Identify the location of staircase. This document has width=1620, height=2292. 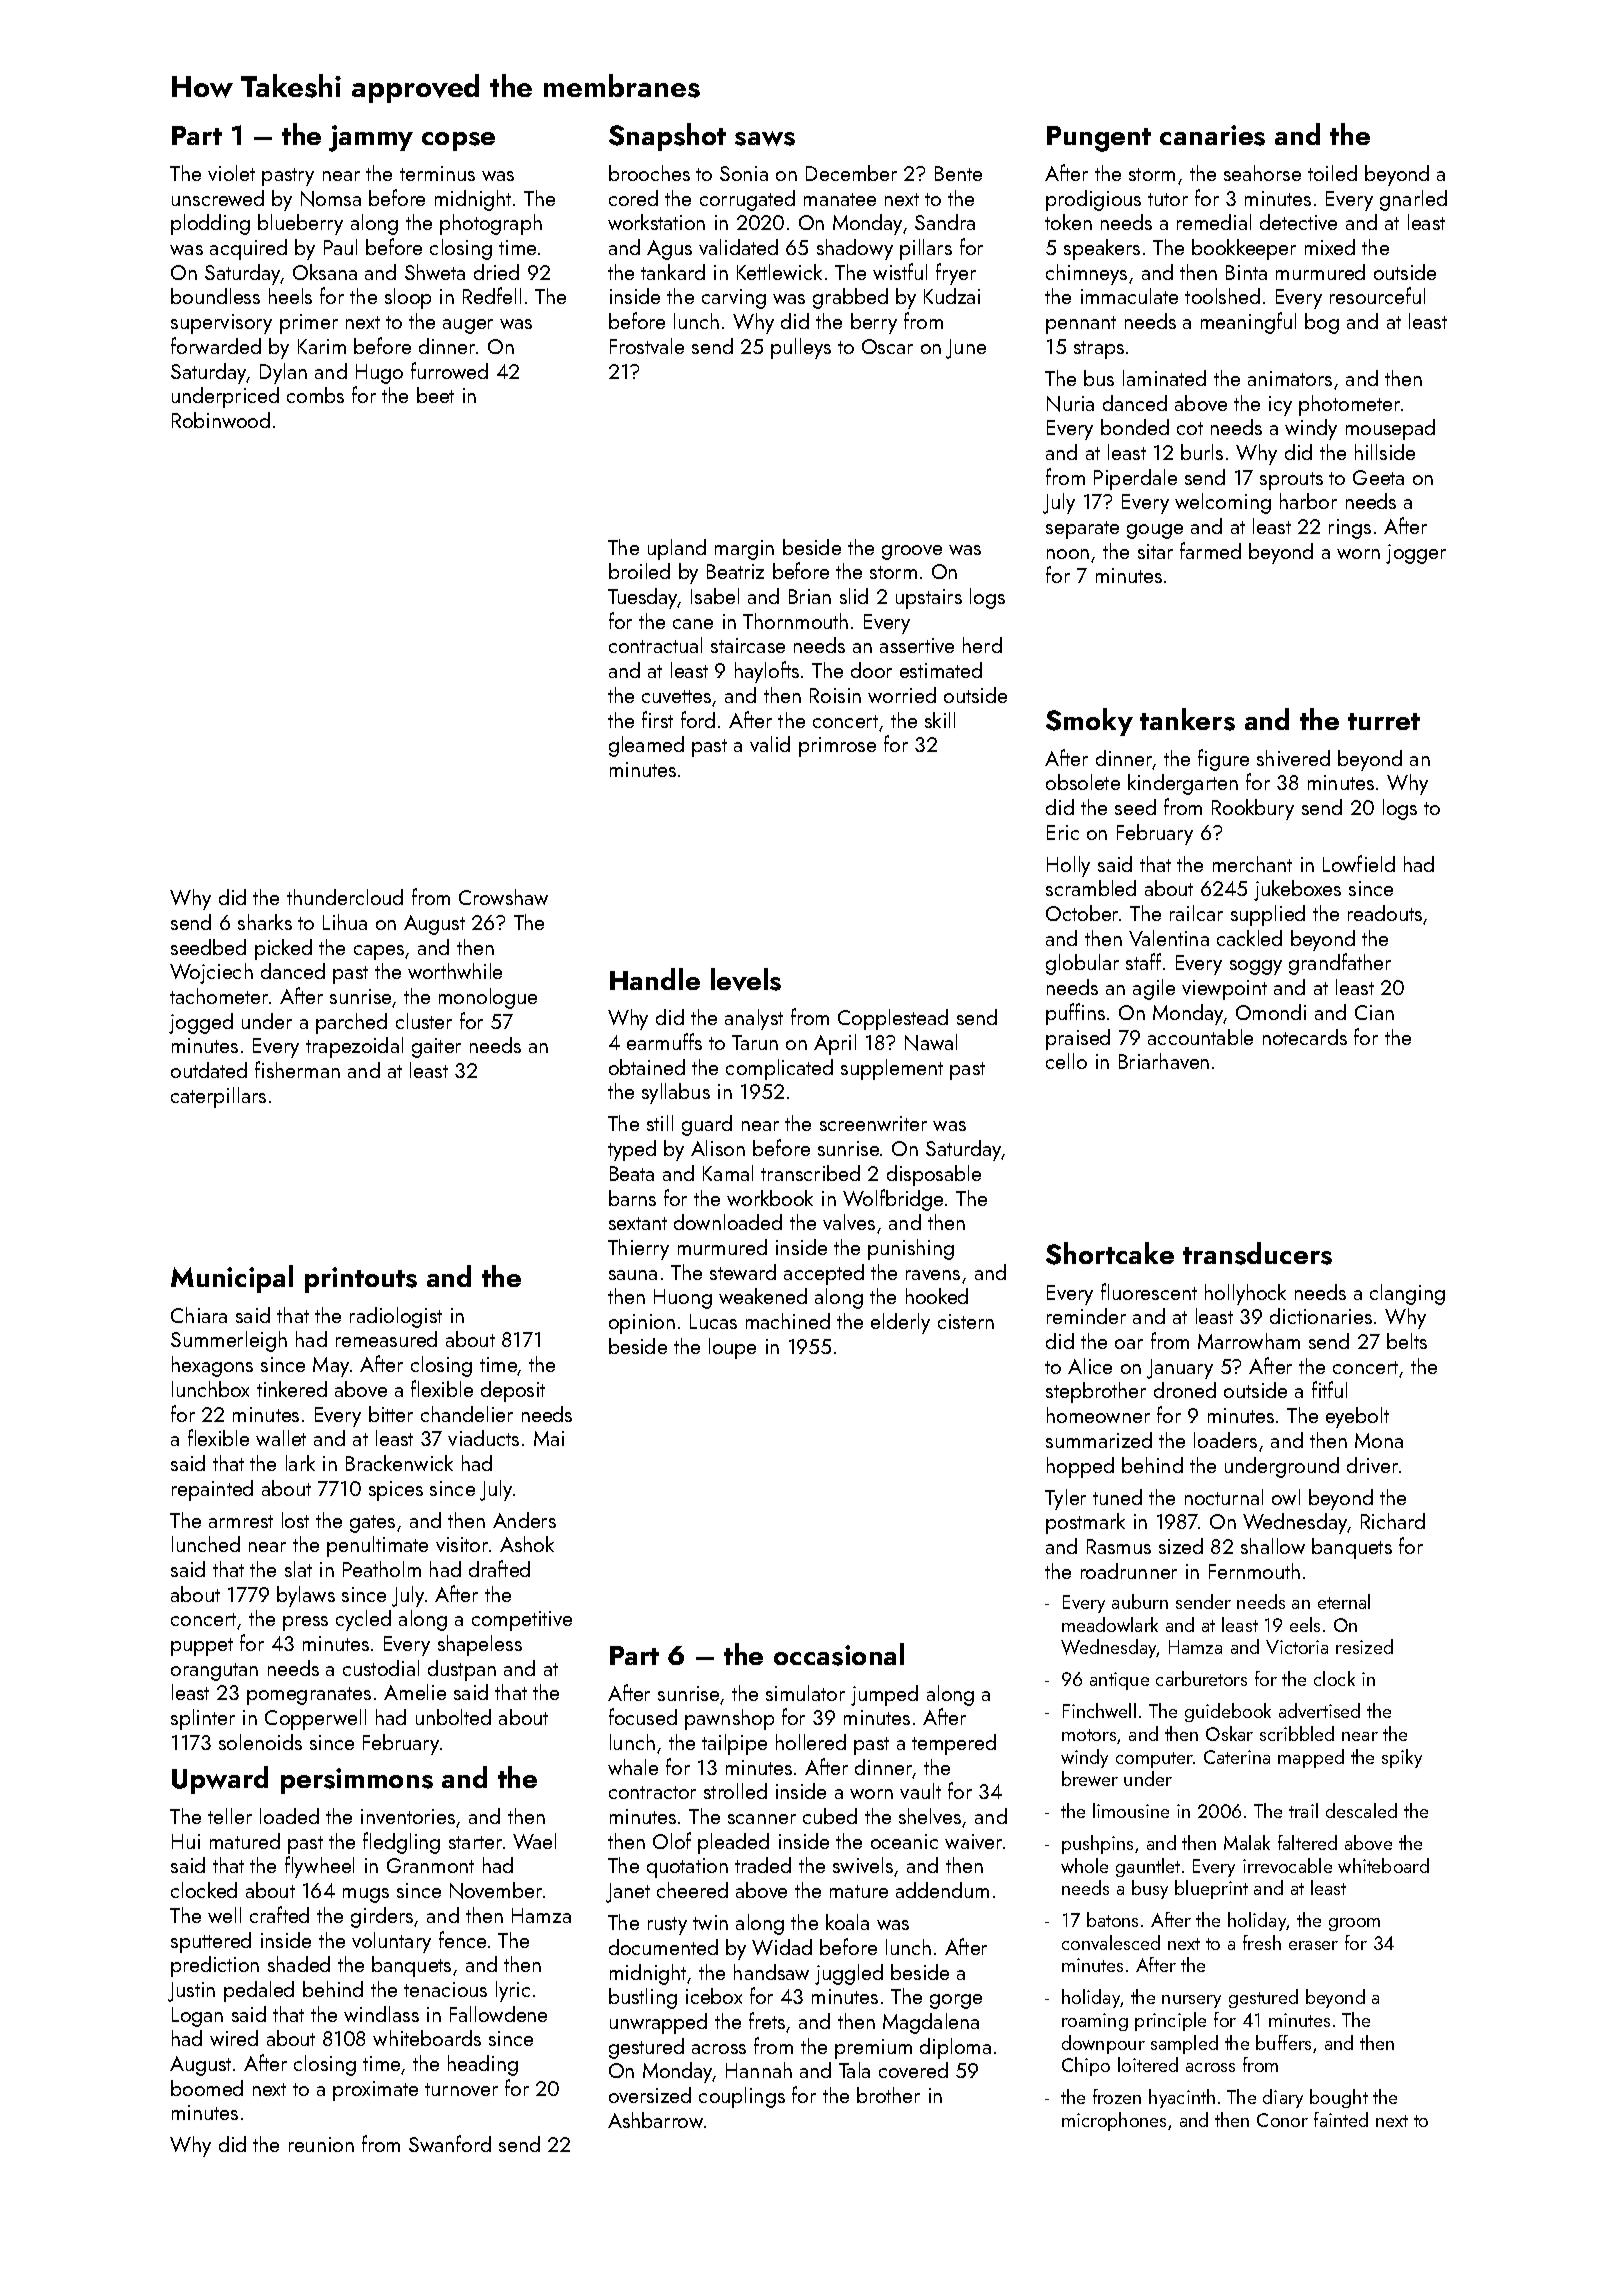
(748, 645).
